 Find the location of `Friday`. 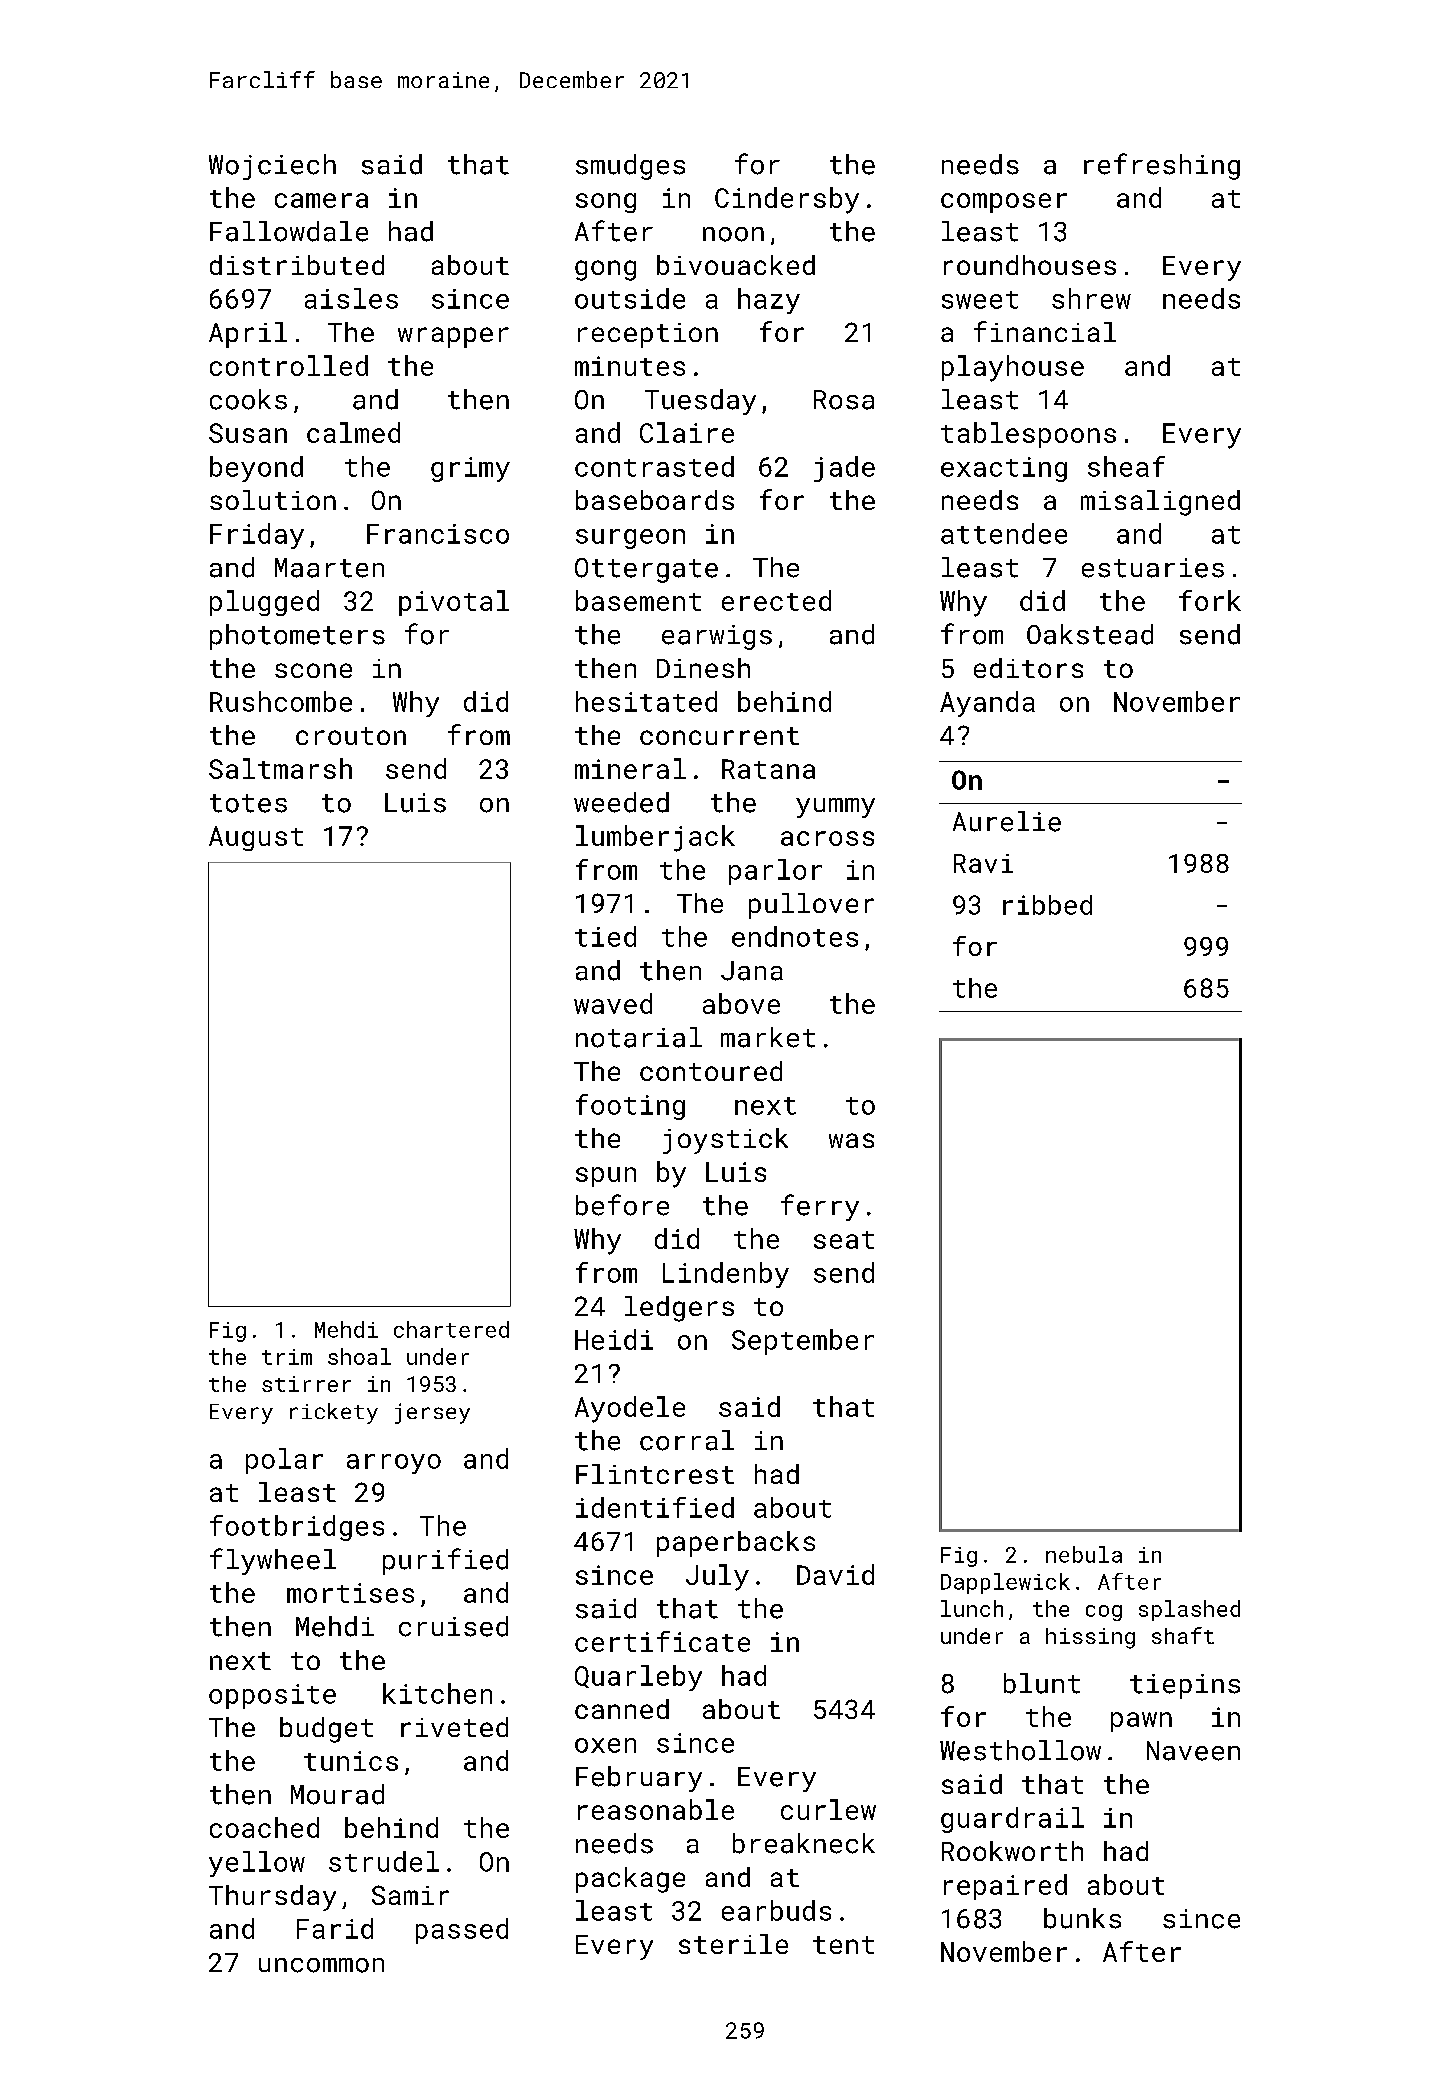

Friday is located at coordinates (257, 536).
